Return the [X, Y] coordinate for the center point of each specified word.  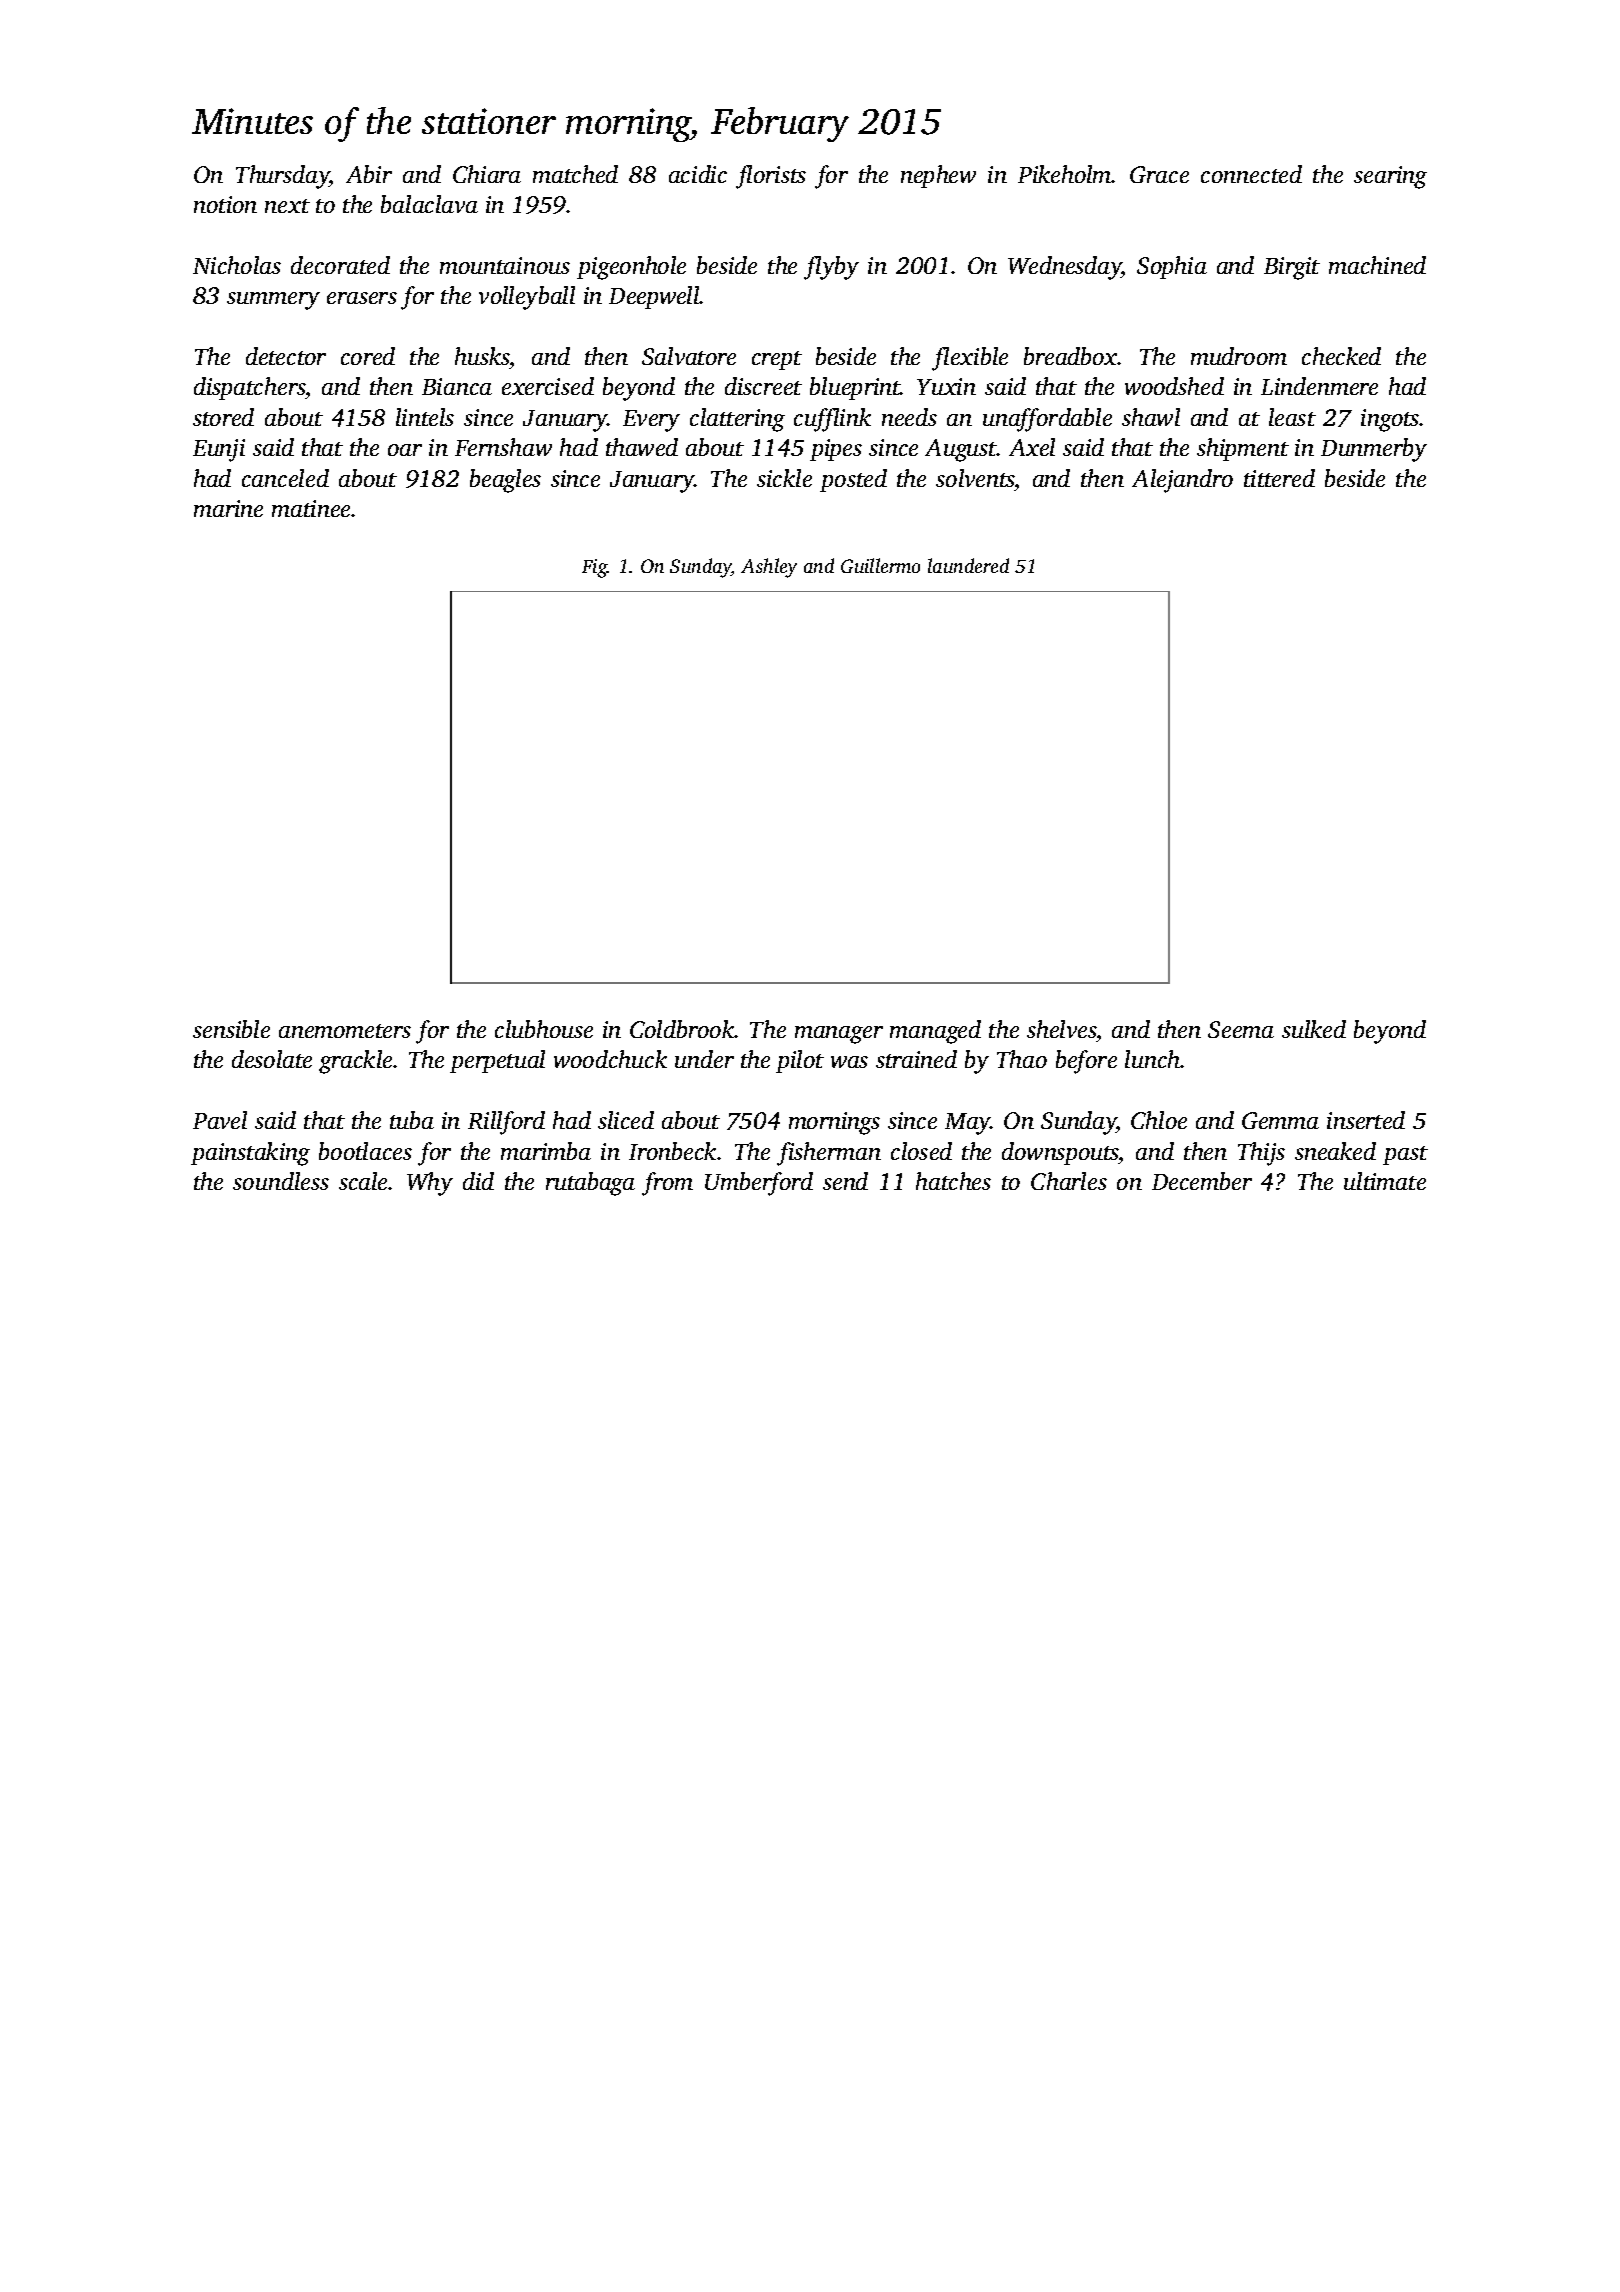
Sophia [1172, 267]
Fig [594, 568]
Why [430, 1184]
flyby [831, 268]
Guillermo [880, 565]
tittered [1279, 478]
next [287, 206]
